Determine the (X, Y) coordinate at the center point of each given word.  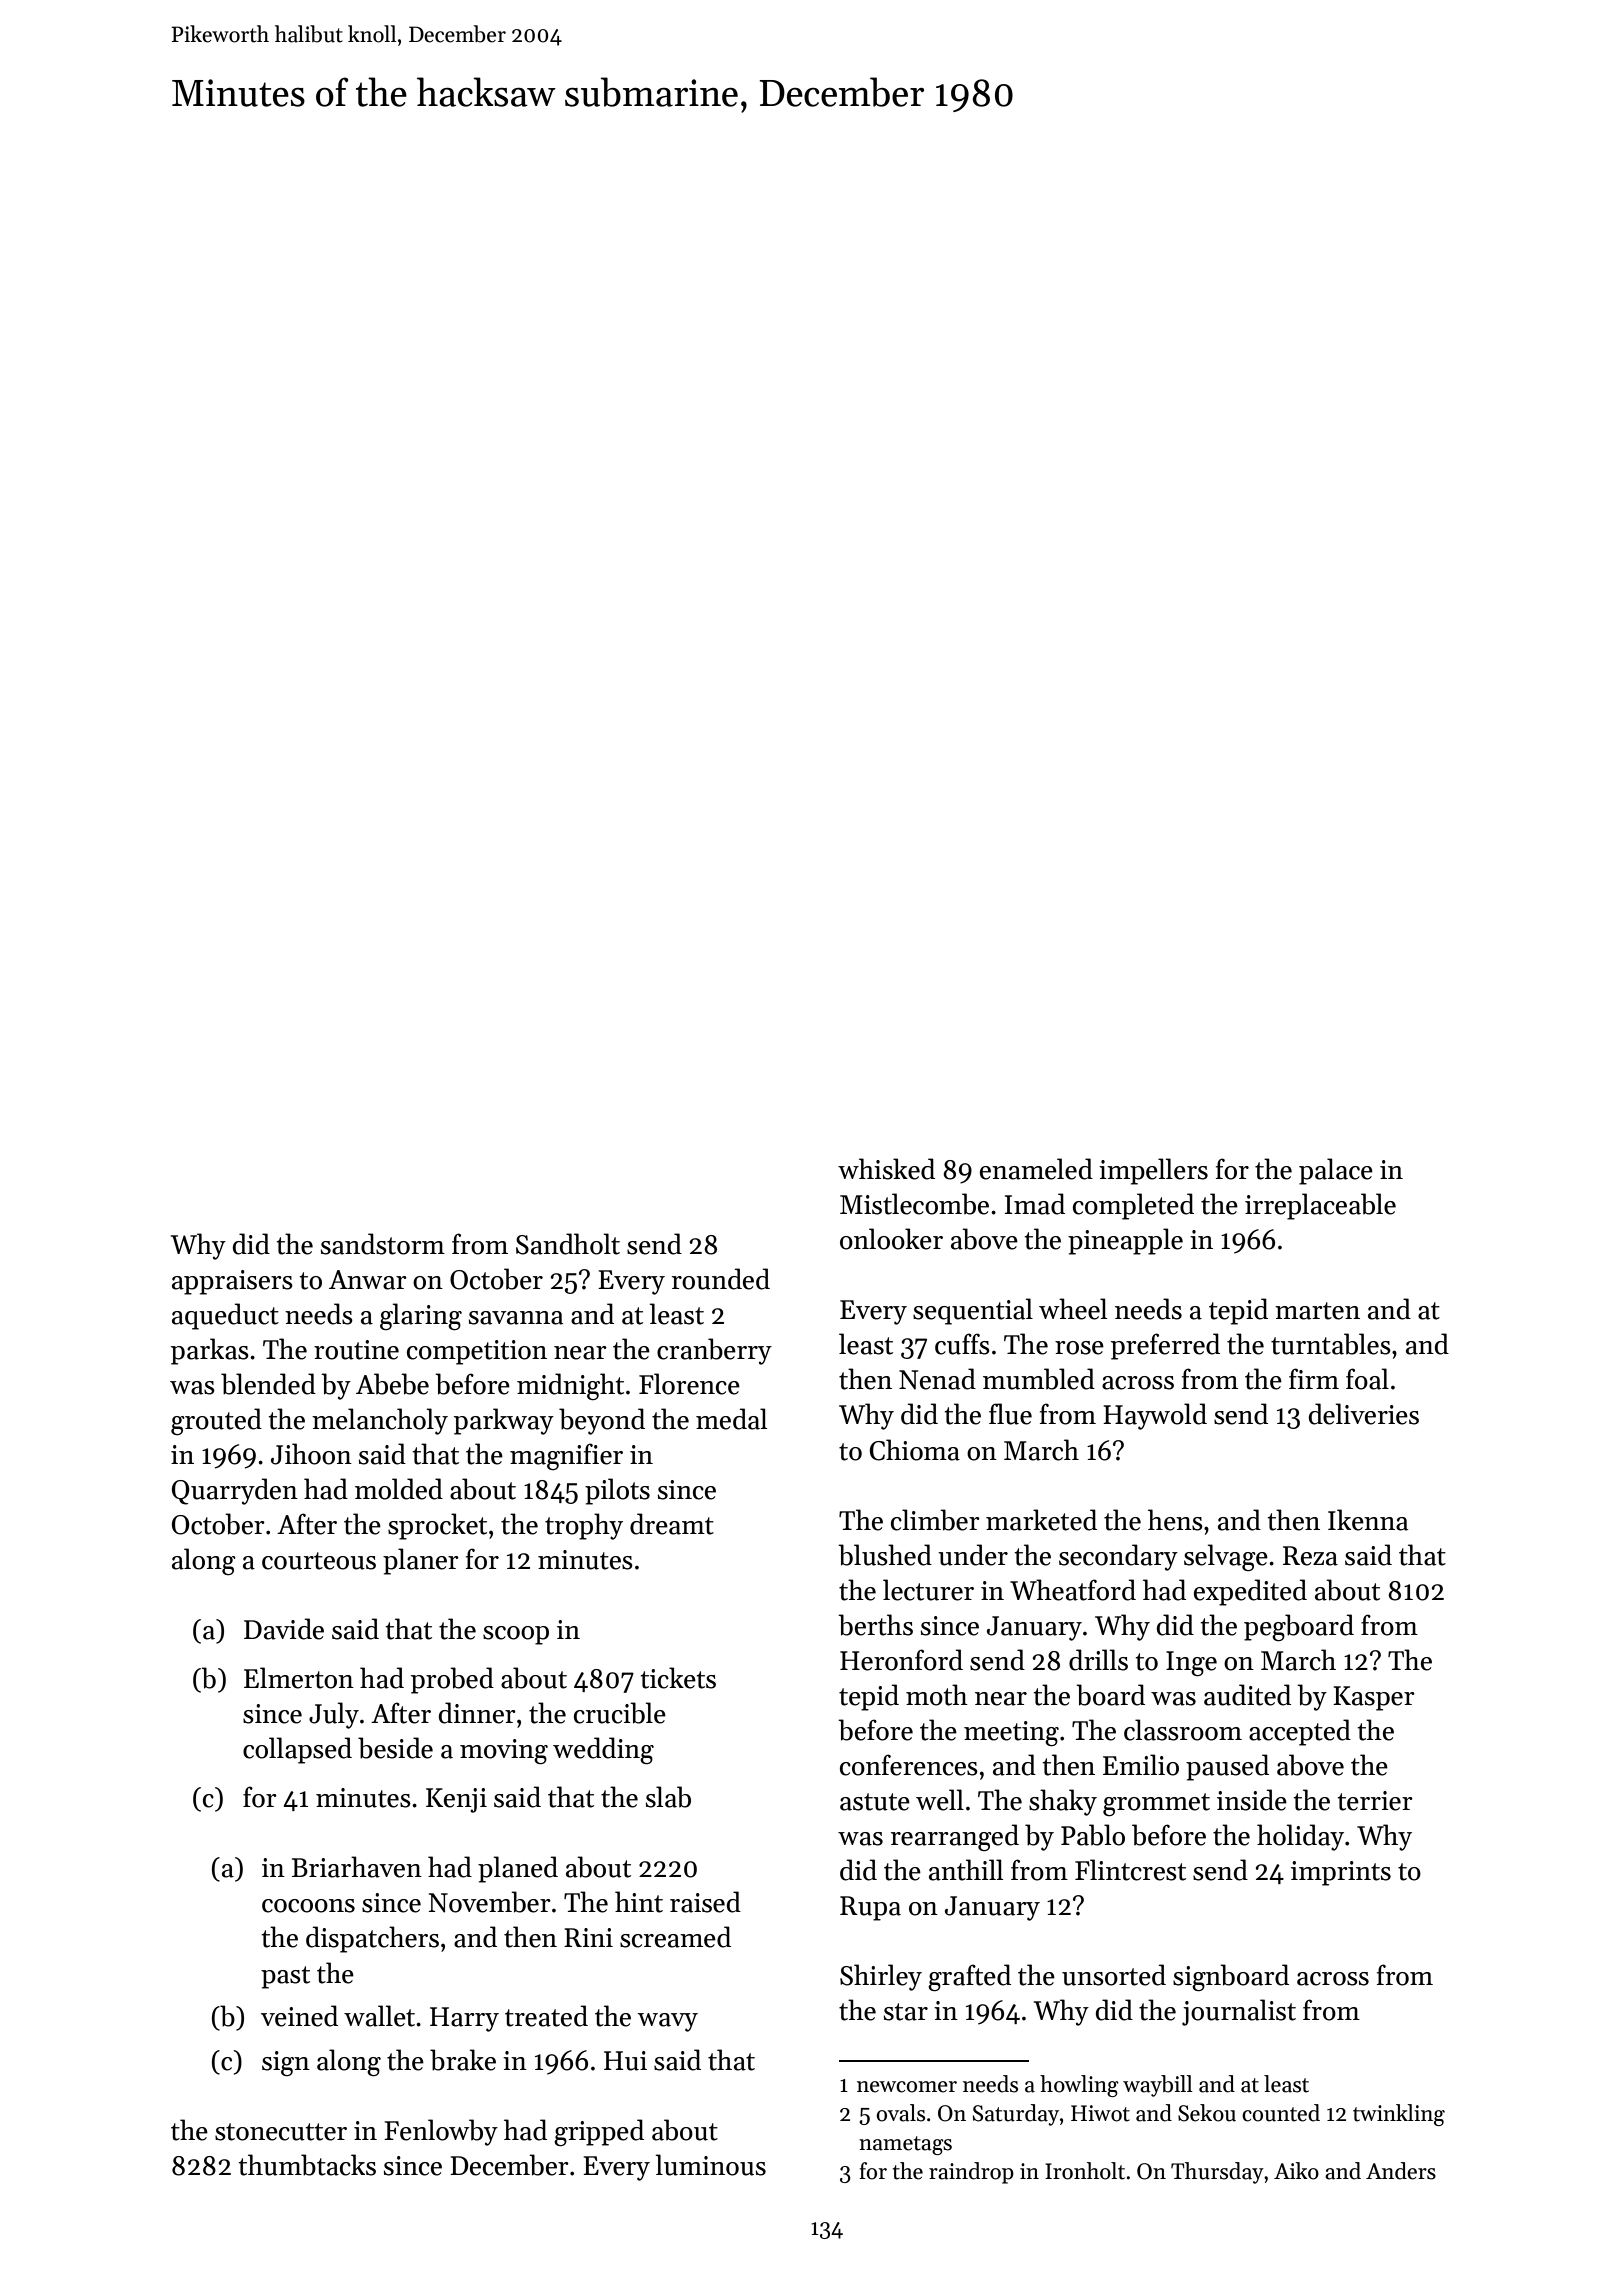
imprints (1341, 1873)
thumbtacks (307, 2165)
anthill (966, 1870)
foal (1367, 1379)
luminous (711, 2165)
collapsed (297, 1750)
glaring (421, 1316)
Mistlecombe (914, 1204)
